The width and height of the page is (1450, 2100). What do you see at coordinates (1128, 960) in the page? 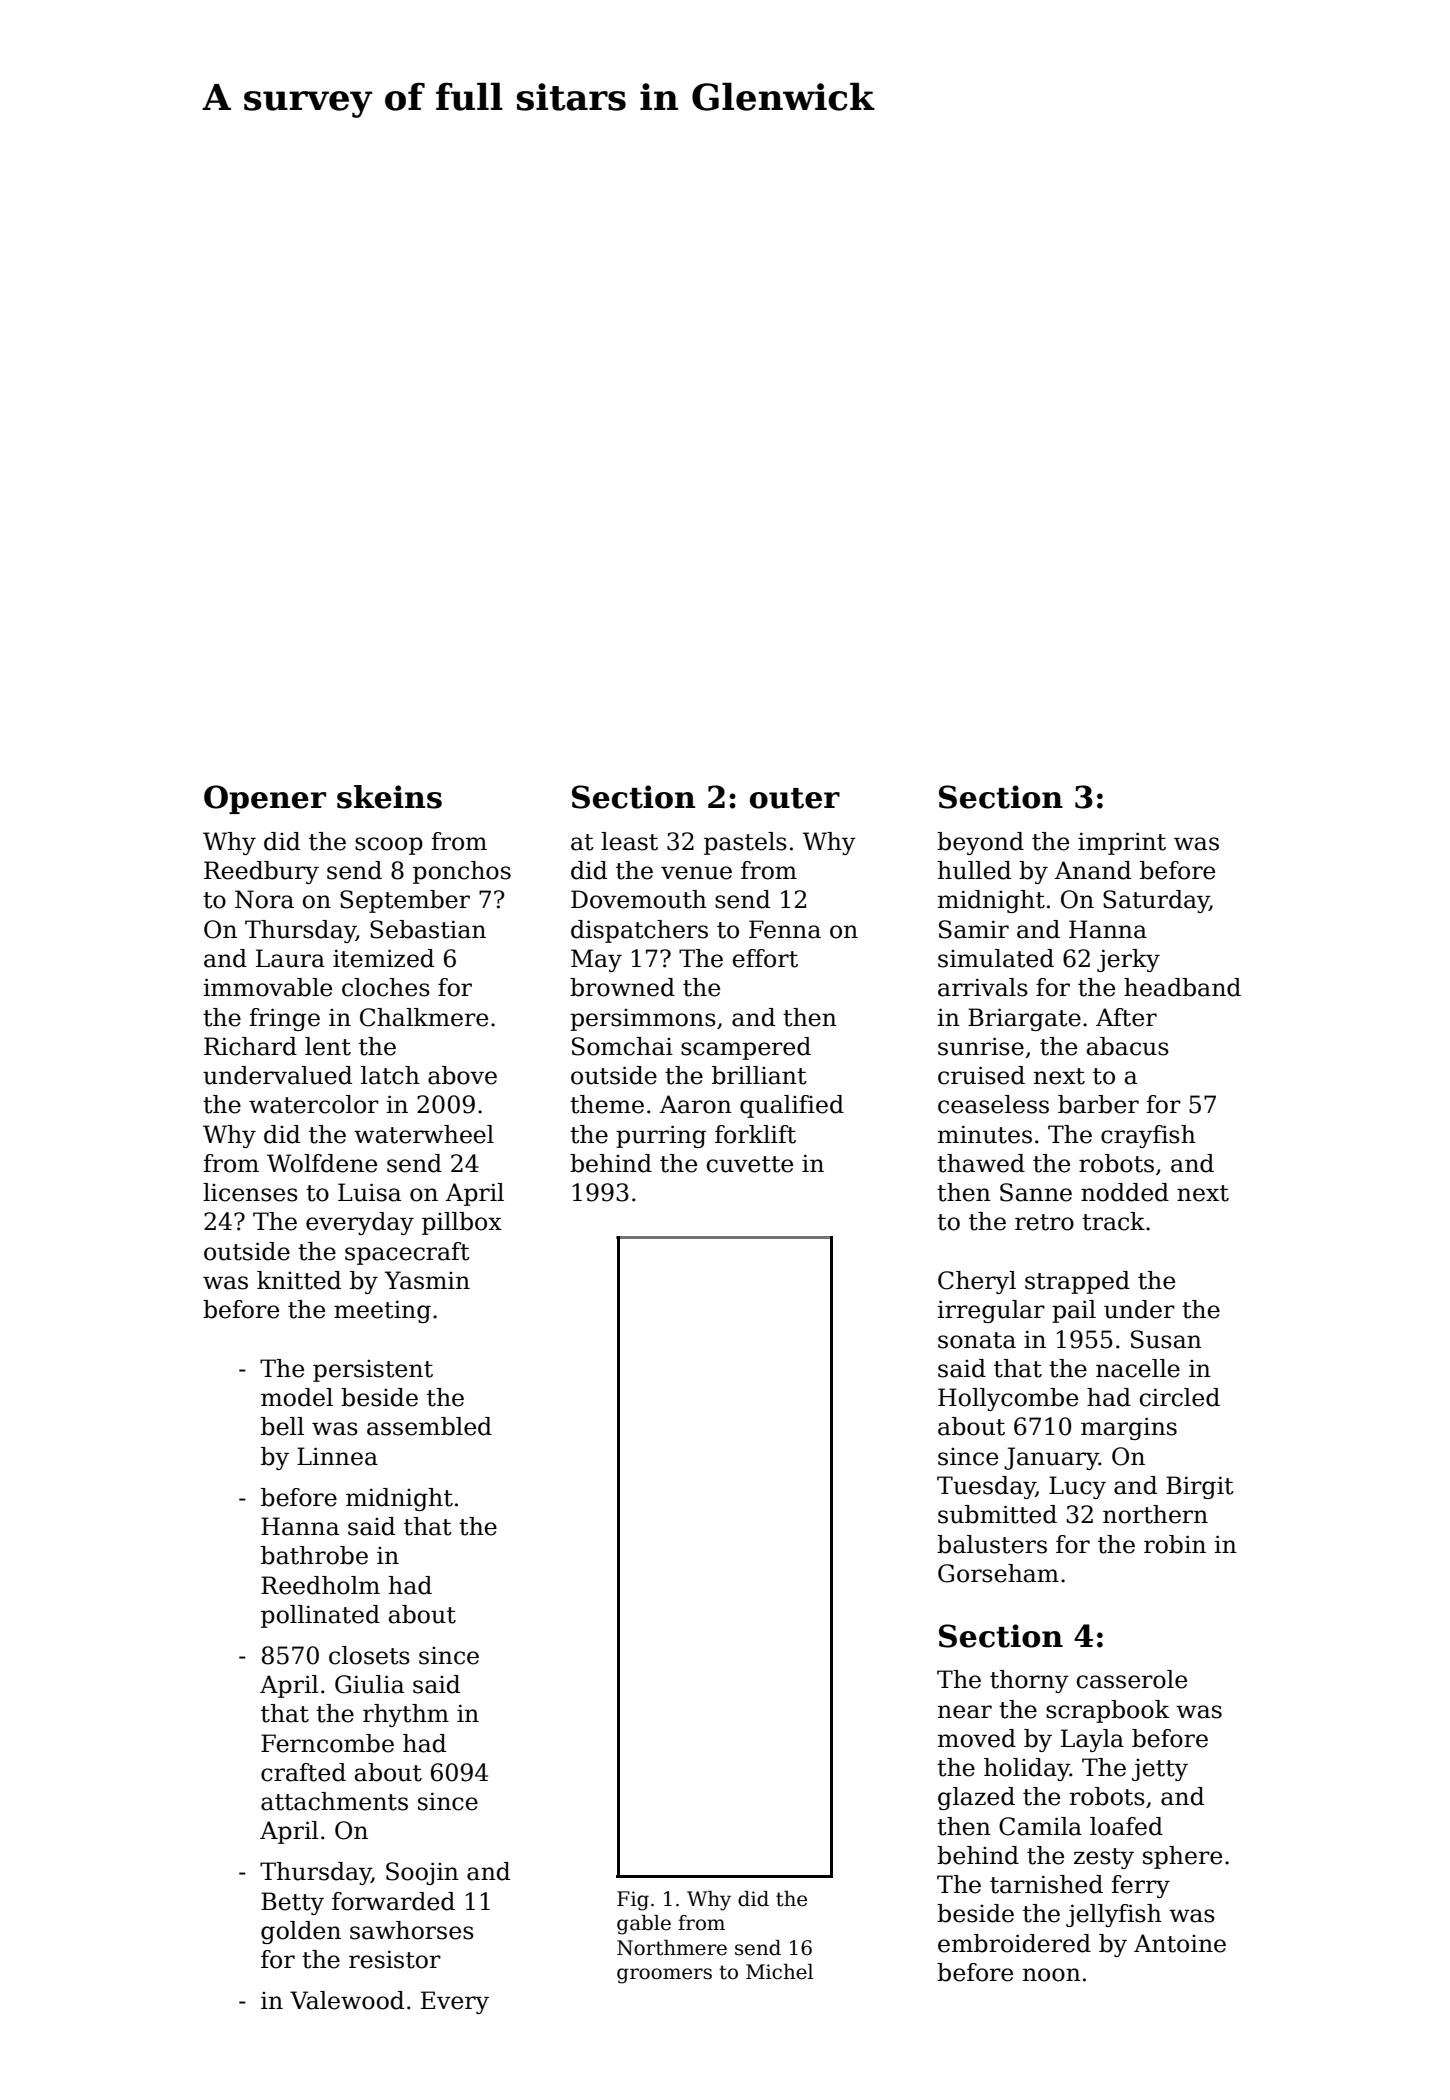
I see `jerky` at bounding box center [1128, 960].
